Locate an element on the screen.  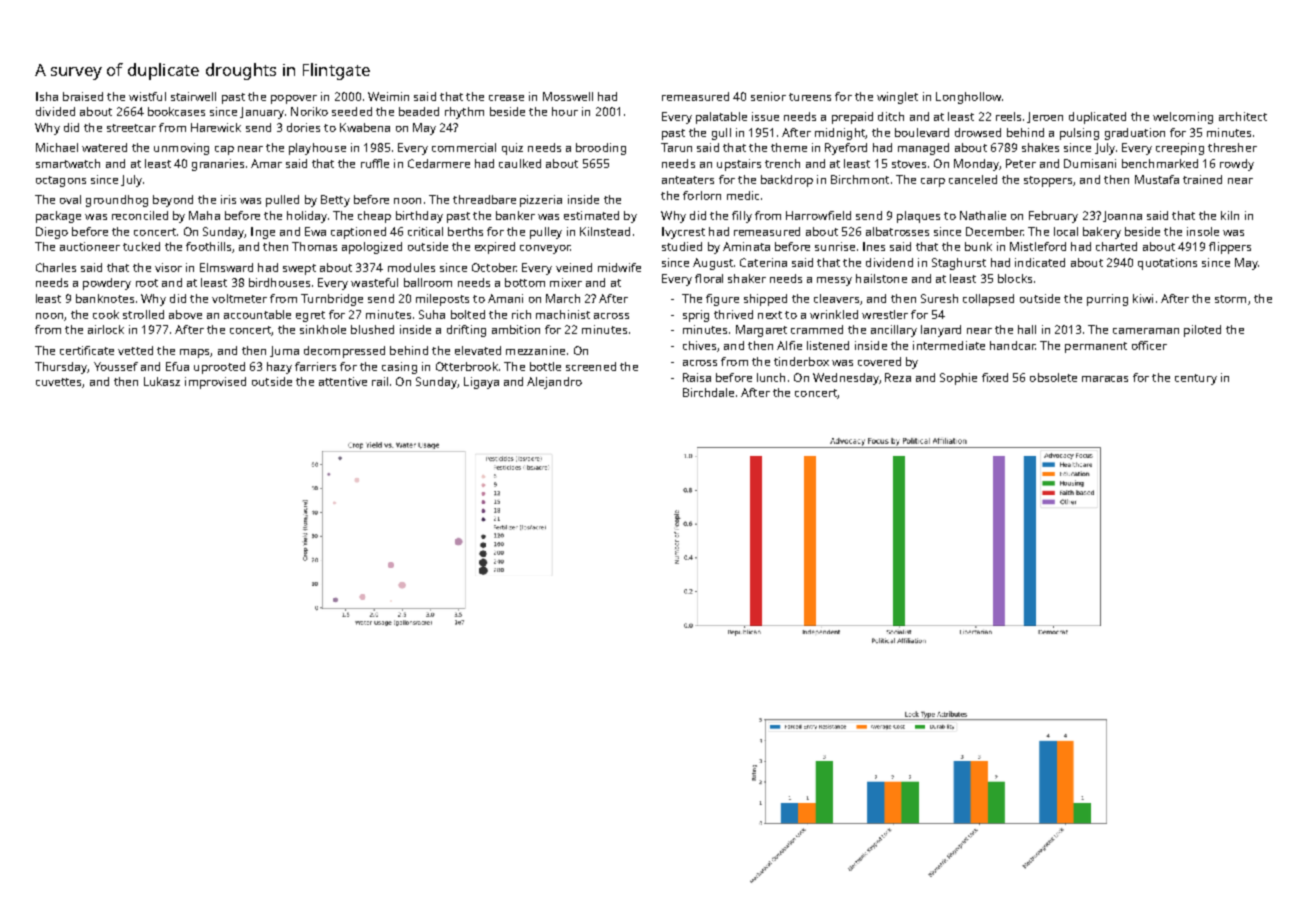
trained is located at coordinates (1202, 179).
